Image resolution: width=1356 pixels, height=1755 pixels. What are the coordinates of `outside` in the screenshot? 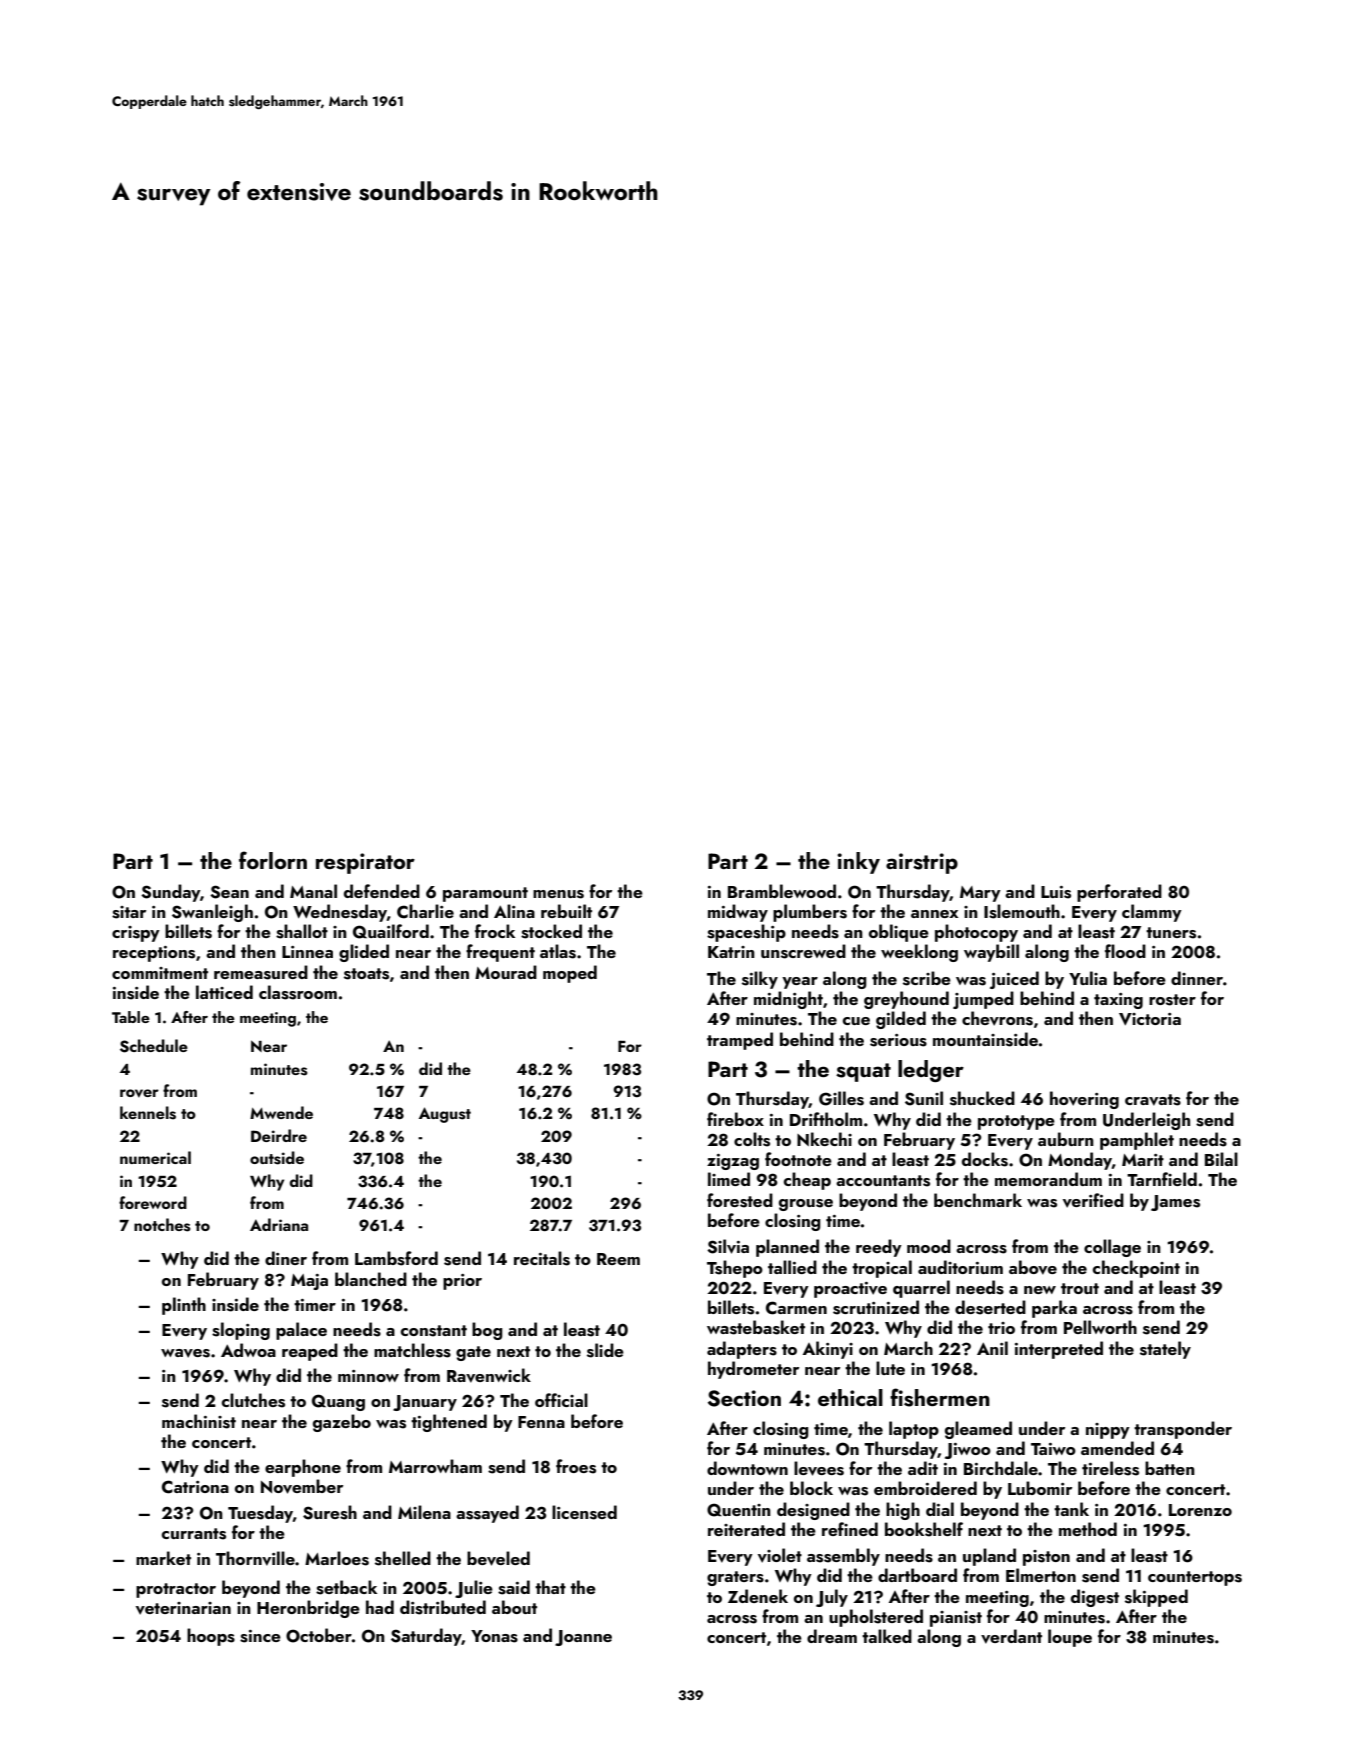 It's located at (277, 1158).
